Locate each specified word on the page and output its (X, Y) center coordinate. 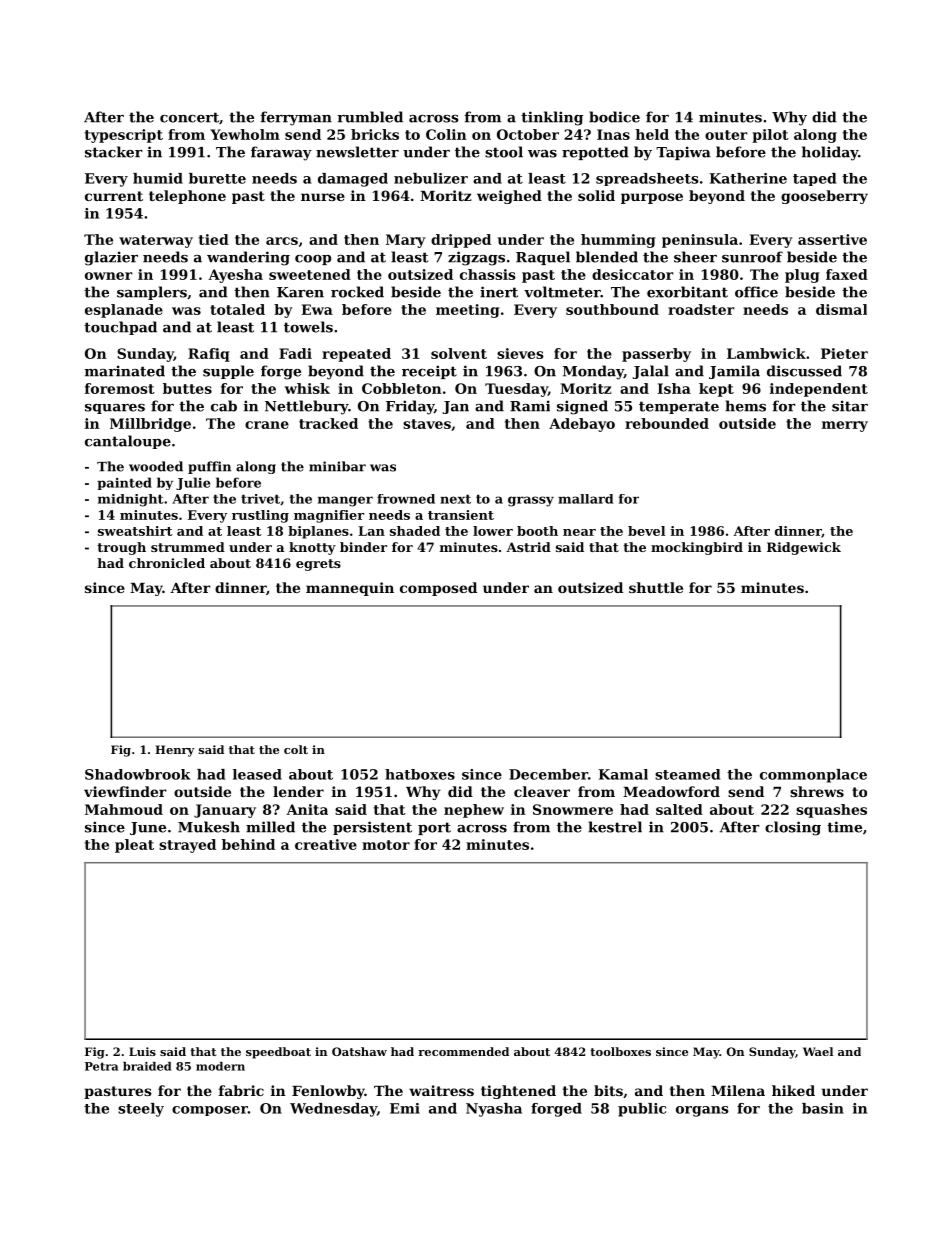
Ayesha (235, 276)
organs (702, 1111)
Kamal (623, 774)
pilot (770, 136)
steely (141, 1110)
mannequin (350, 589)
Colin (446, 134)
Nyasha (494, 1110)
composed (438, 589)
